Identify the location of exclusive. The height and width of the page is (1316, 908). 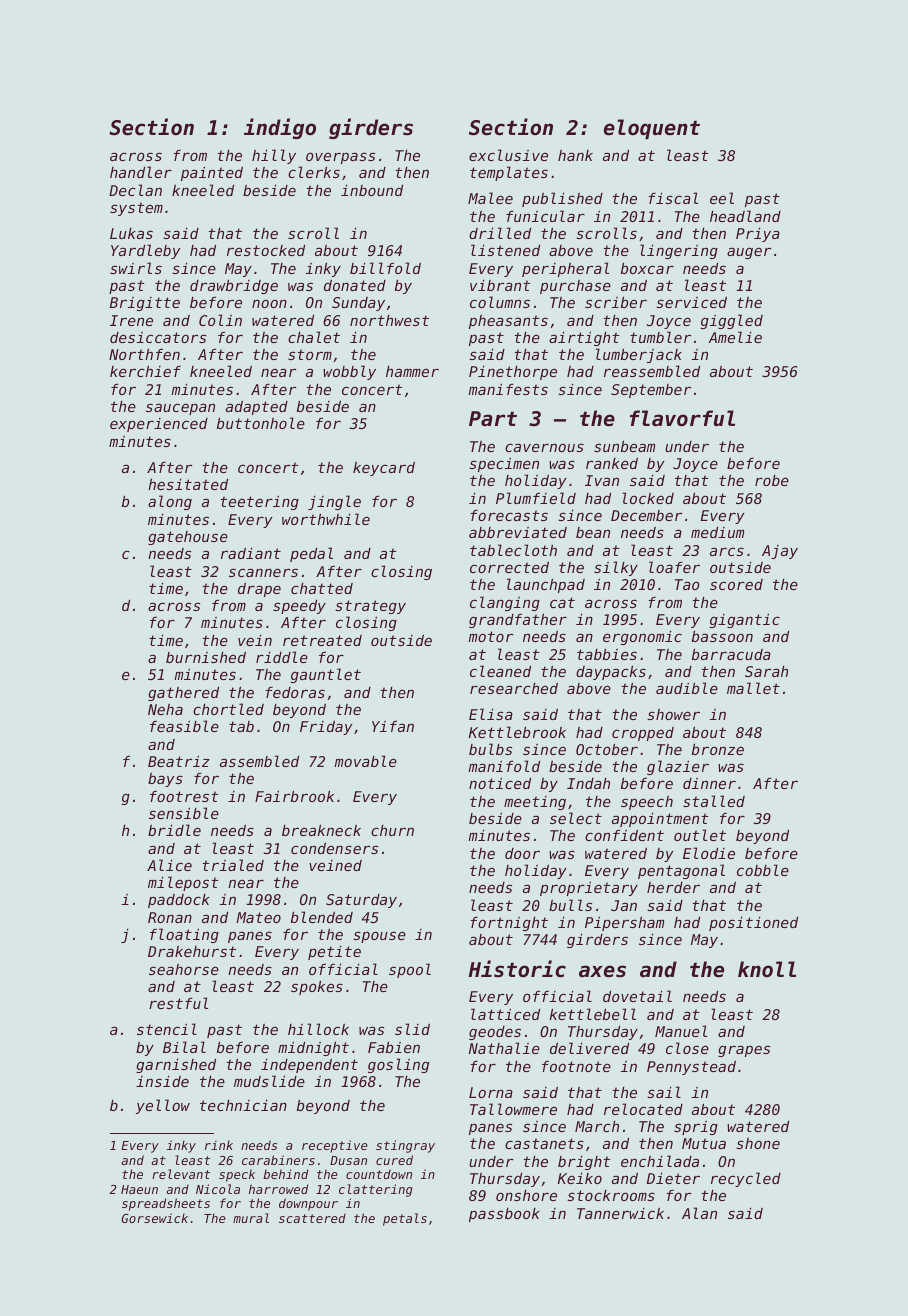
(508, 155).
